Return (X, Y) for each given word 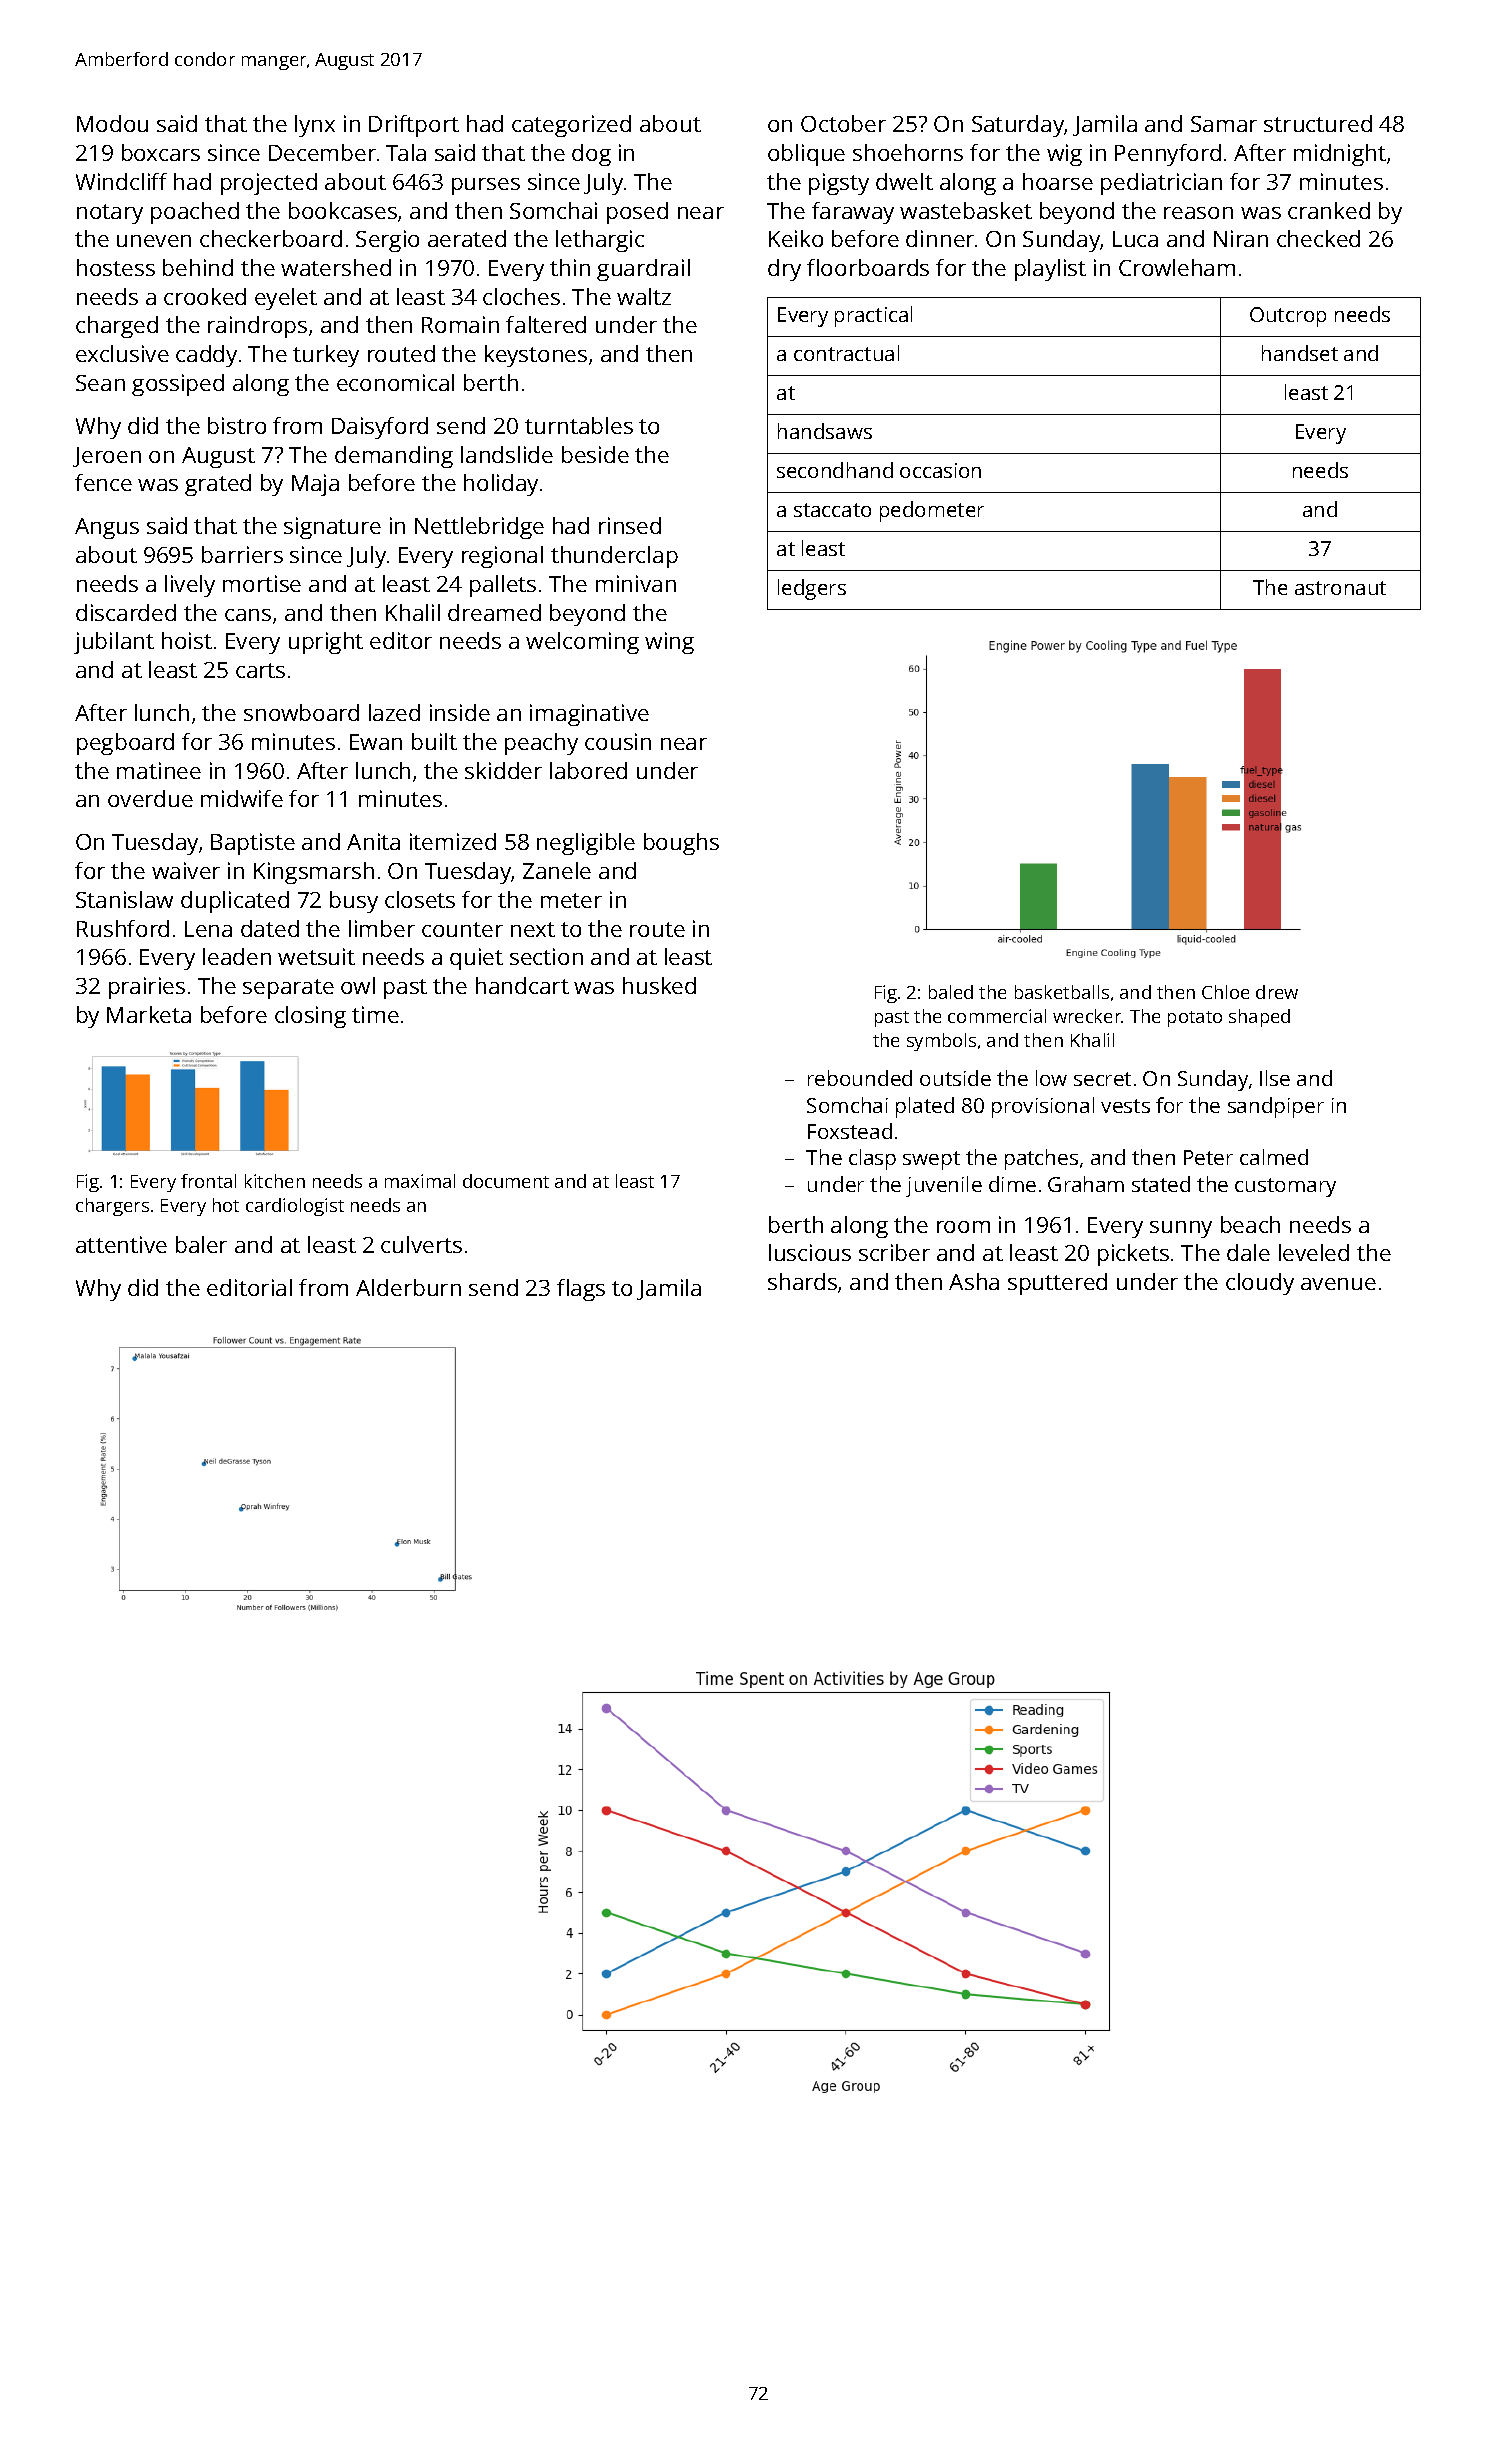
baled (951, 992)
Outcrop (1288, 317)
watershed (336, 267)
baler (201, 1244)
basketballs (1062, 992)
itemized (453, 841)
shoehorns (908, 152)
